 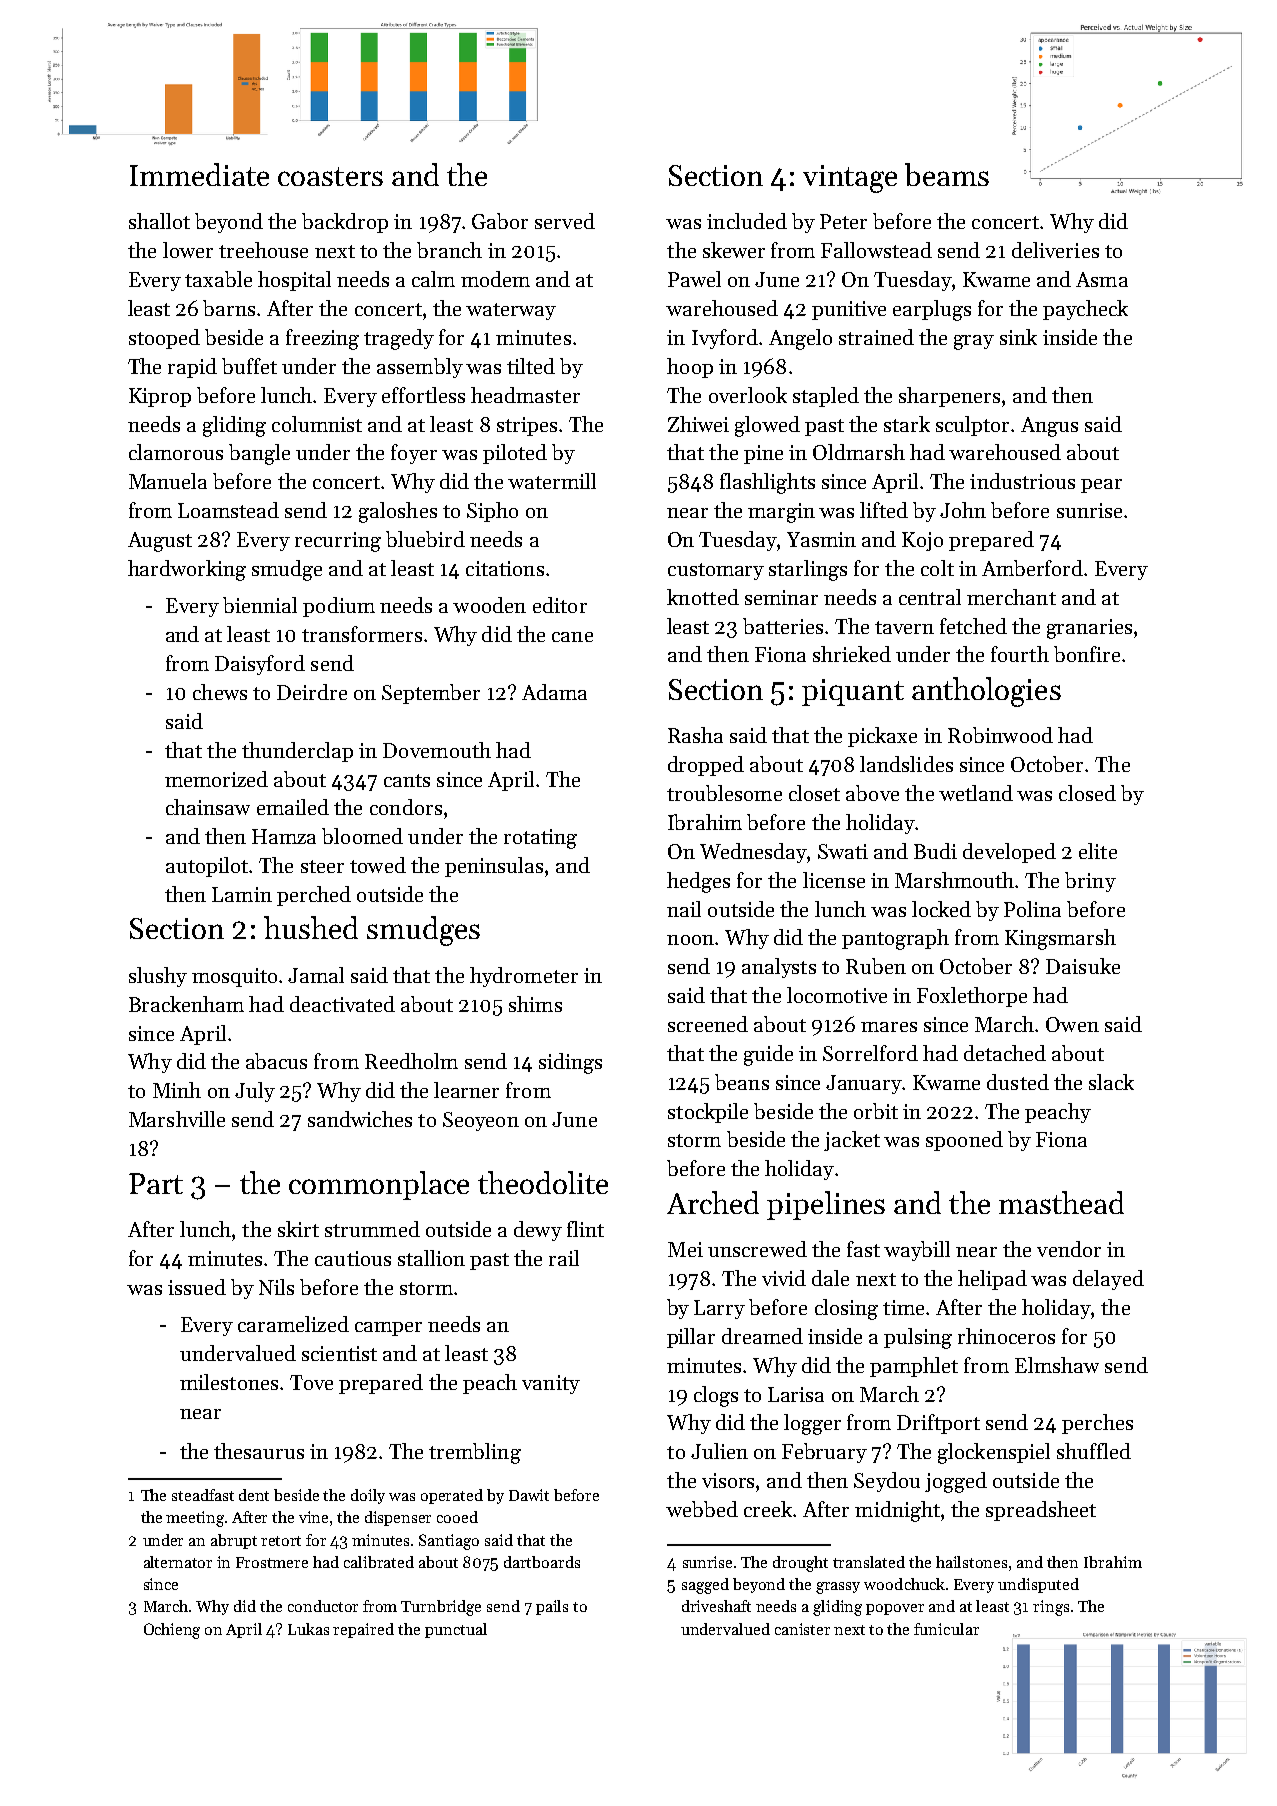 I want to click on vintage, so click(x=850, y=179).
